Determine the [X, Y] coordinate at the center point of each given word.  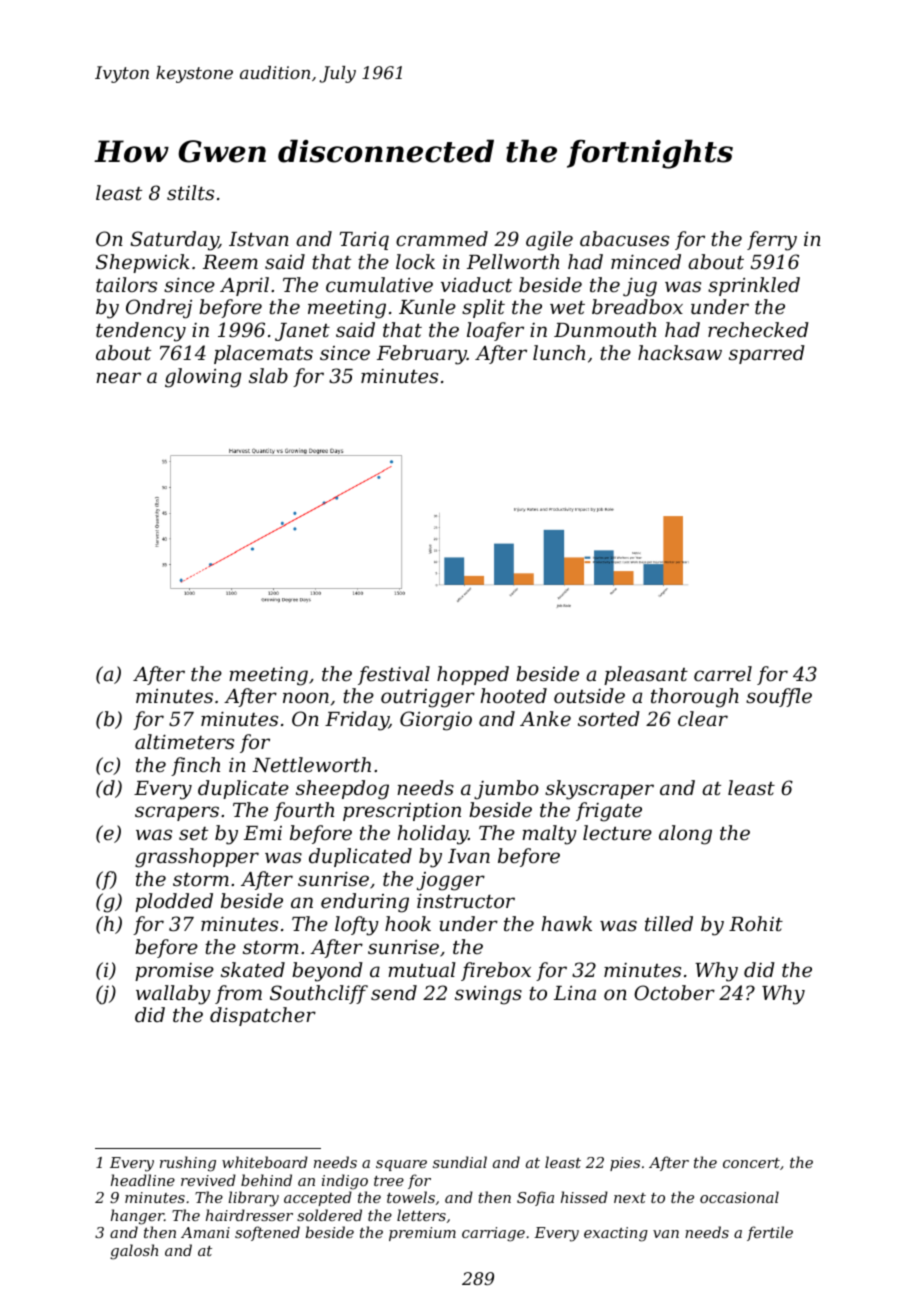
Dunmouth [605, 329]
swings [488, 995]
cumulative [379, 284]
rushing [188, 1164]
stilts [190, 192]
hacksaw [680, 352]
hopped [473, 675]
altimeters [184, 741]
